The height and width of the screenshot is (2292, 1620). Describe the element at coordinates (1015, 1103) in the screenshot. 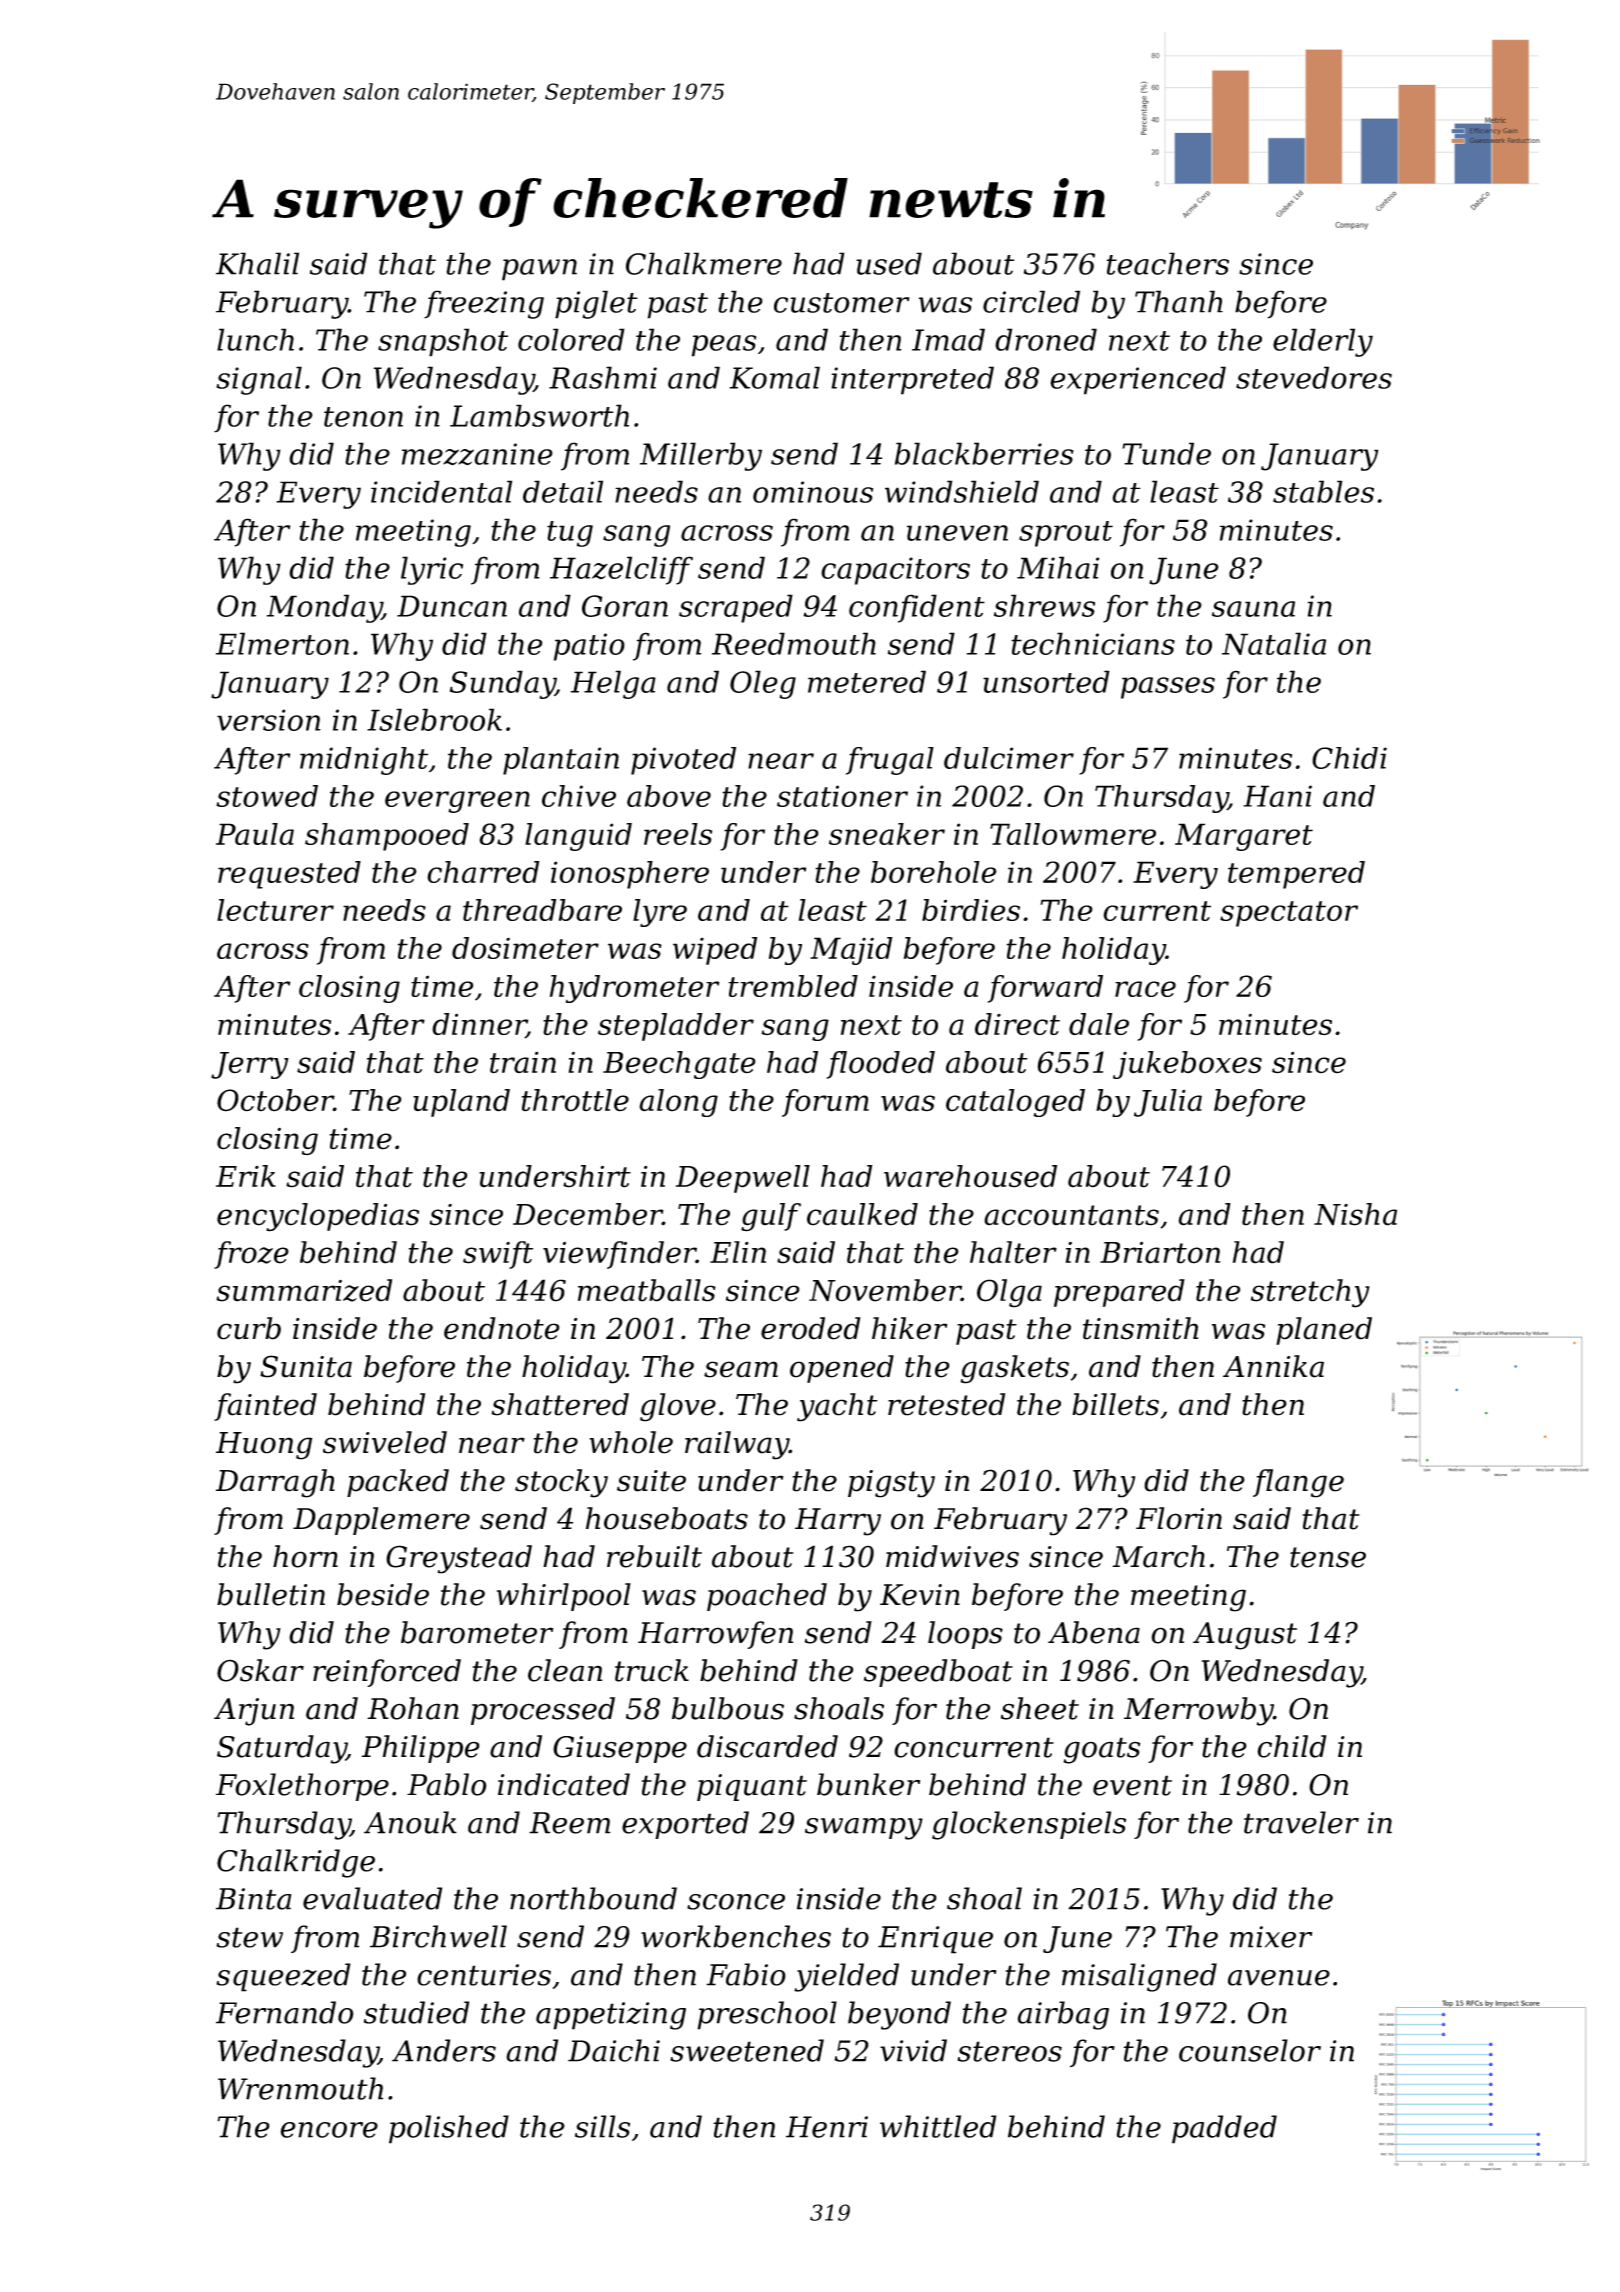

I see `cataloged` at that location.
